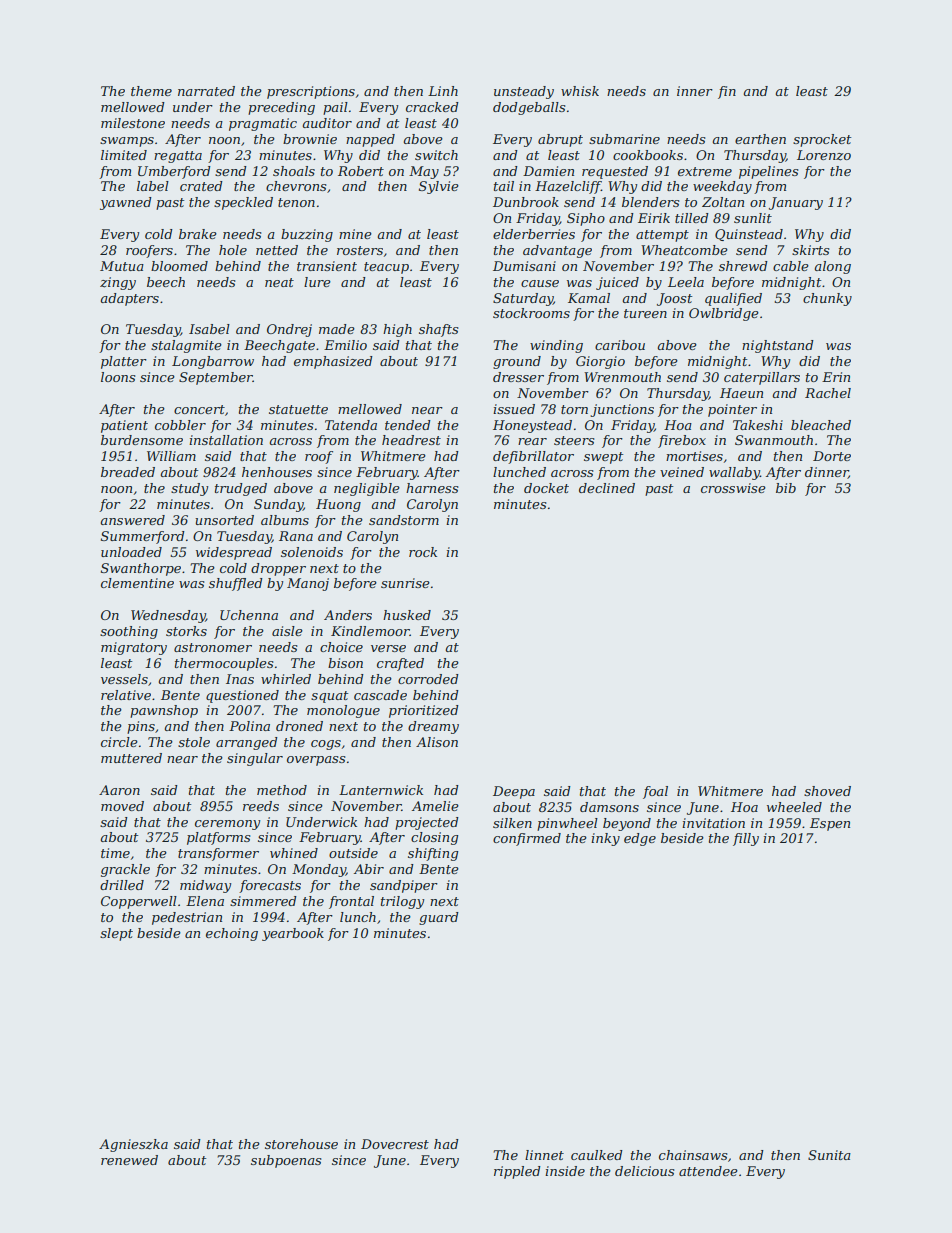 This page has height=1233, width=952. What do you see at coordinates (514, 409) in the page?
I see `issued` at bounding box center [514, 409].
